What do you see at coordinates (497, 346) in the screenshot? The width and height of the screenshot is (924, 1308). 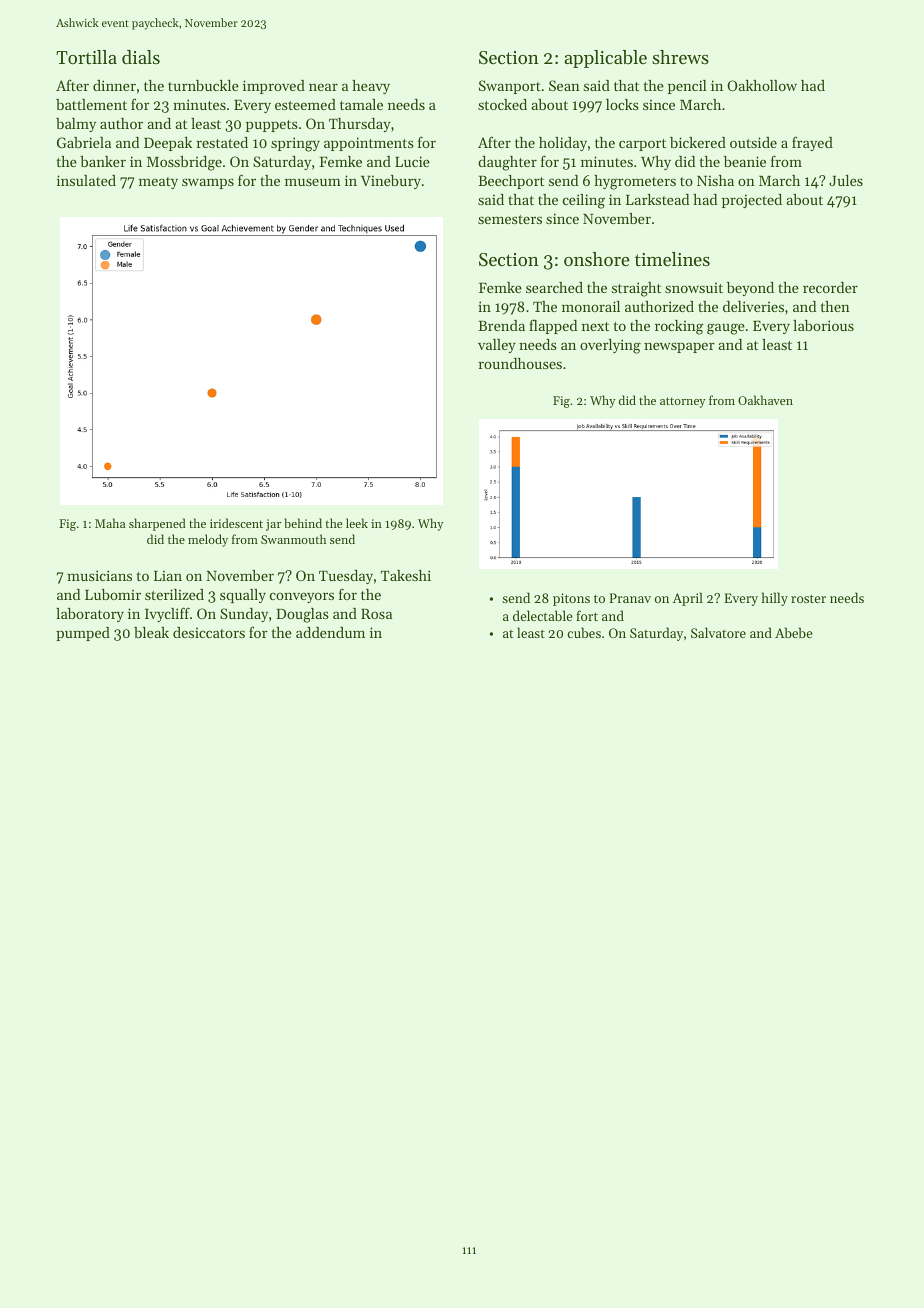 I see `valley` at bounding box center [497, 346].
